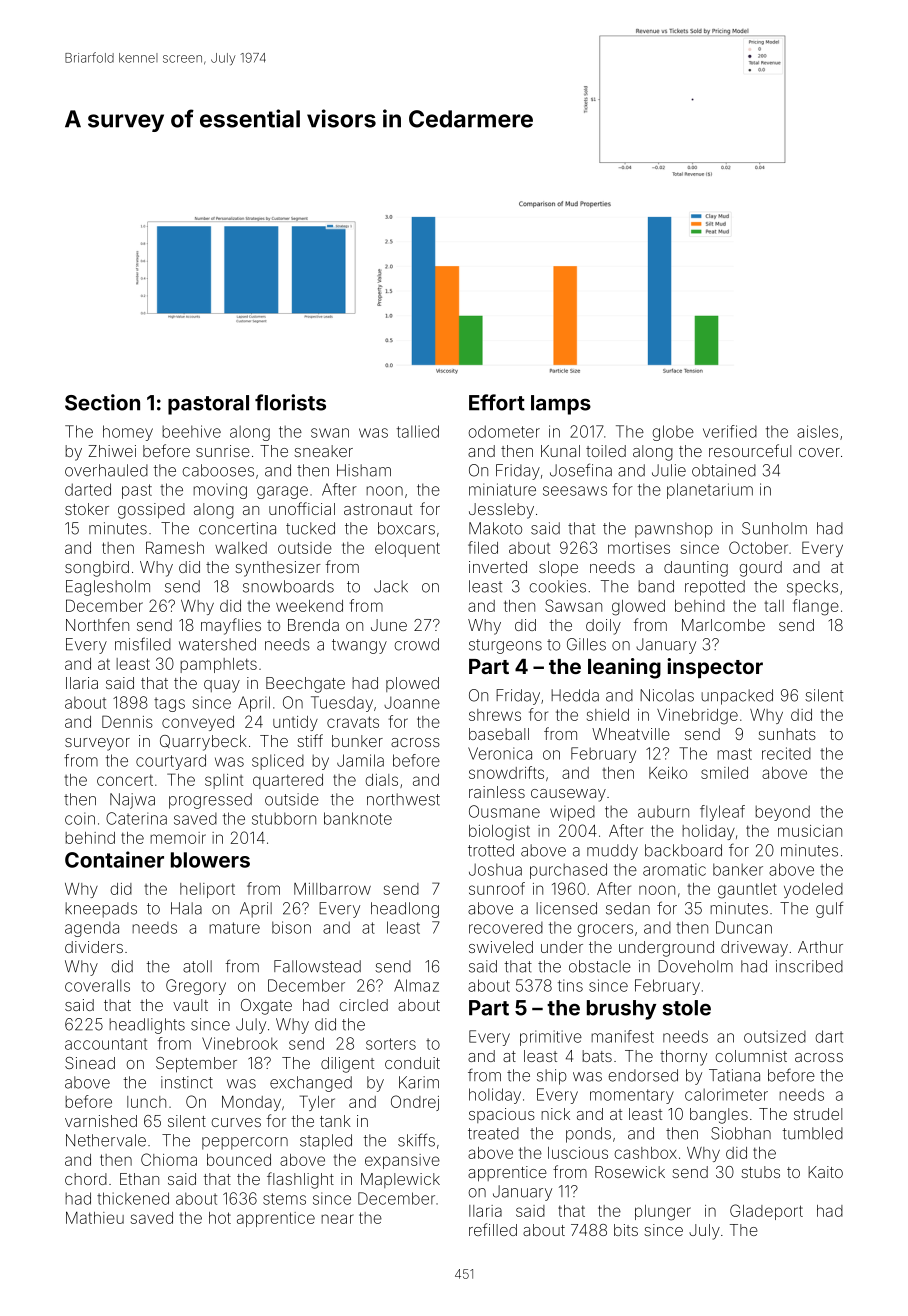 The image size is (908, 1316). Describe the element at coordinates (223, 451) in the screenshot. I see `sunrise` at that location.
